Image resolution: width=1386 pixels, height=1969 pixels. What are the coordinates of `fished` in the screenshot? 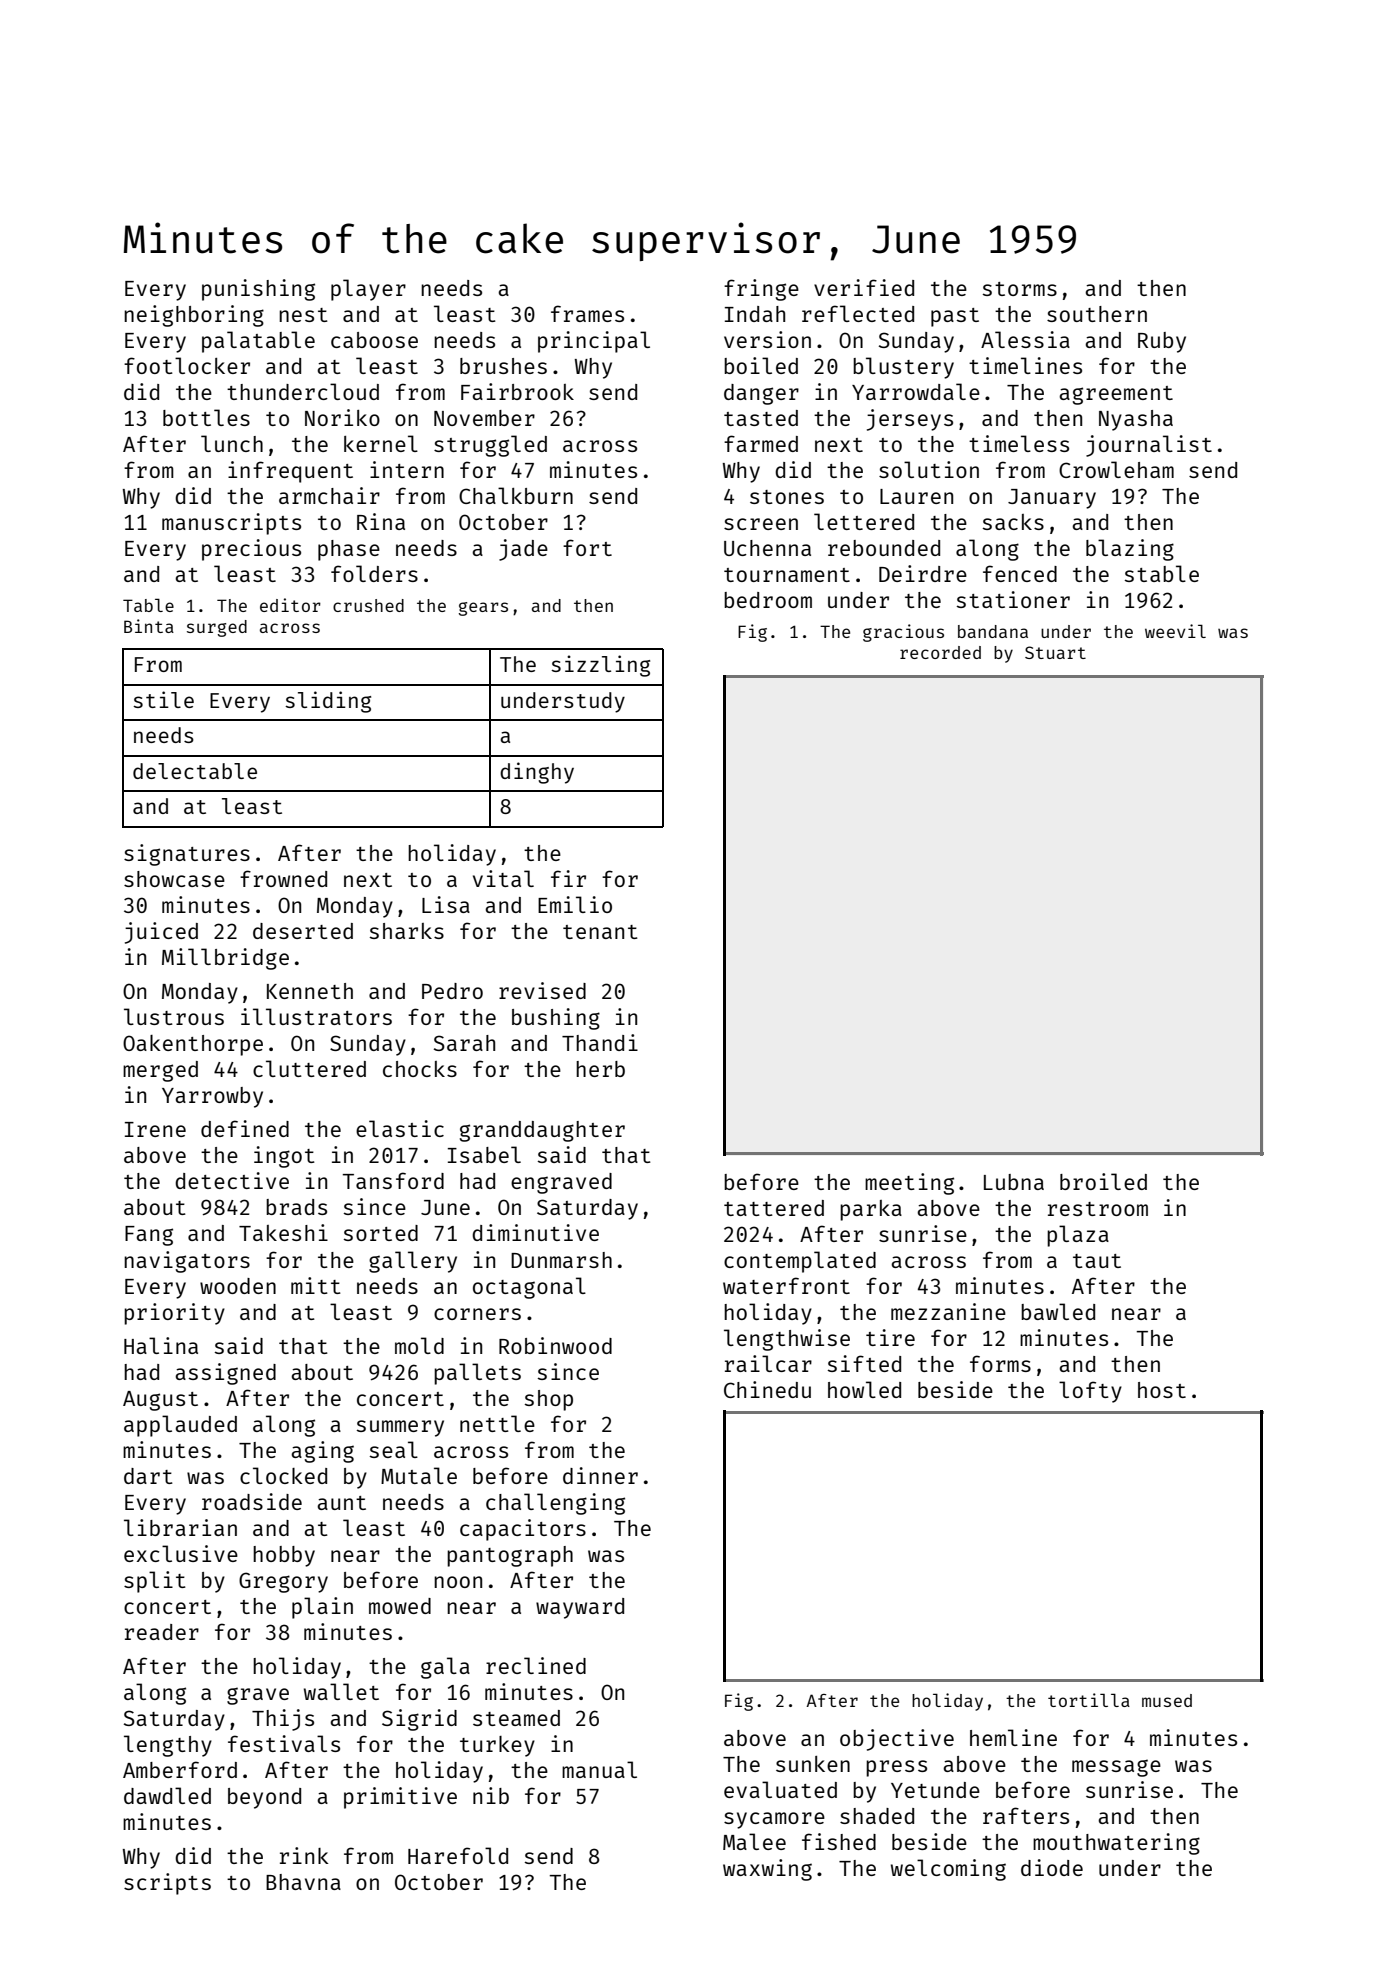 It's located at (839, 1841).
